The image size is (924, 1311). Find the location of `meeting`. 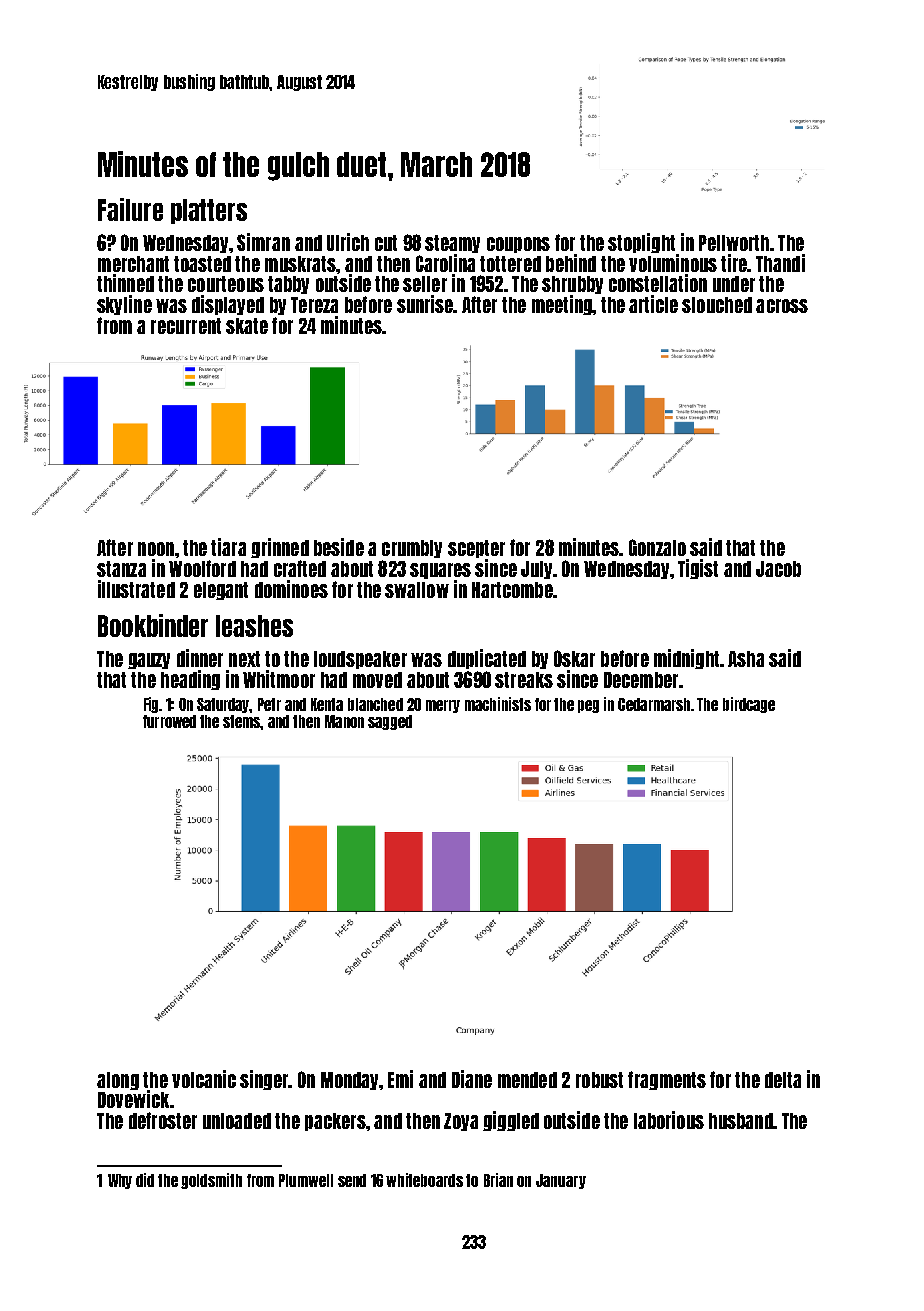

meeting is located at coordinates (562, 305).
